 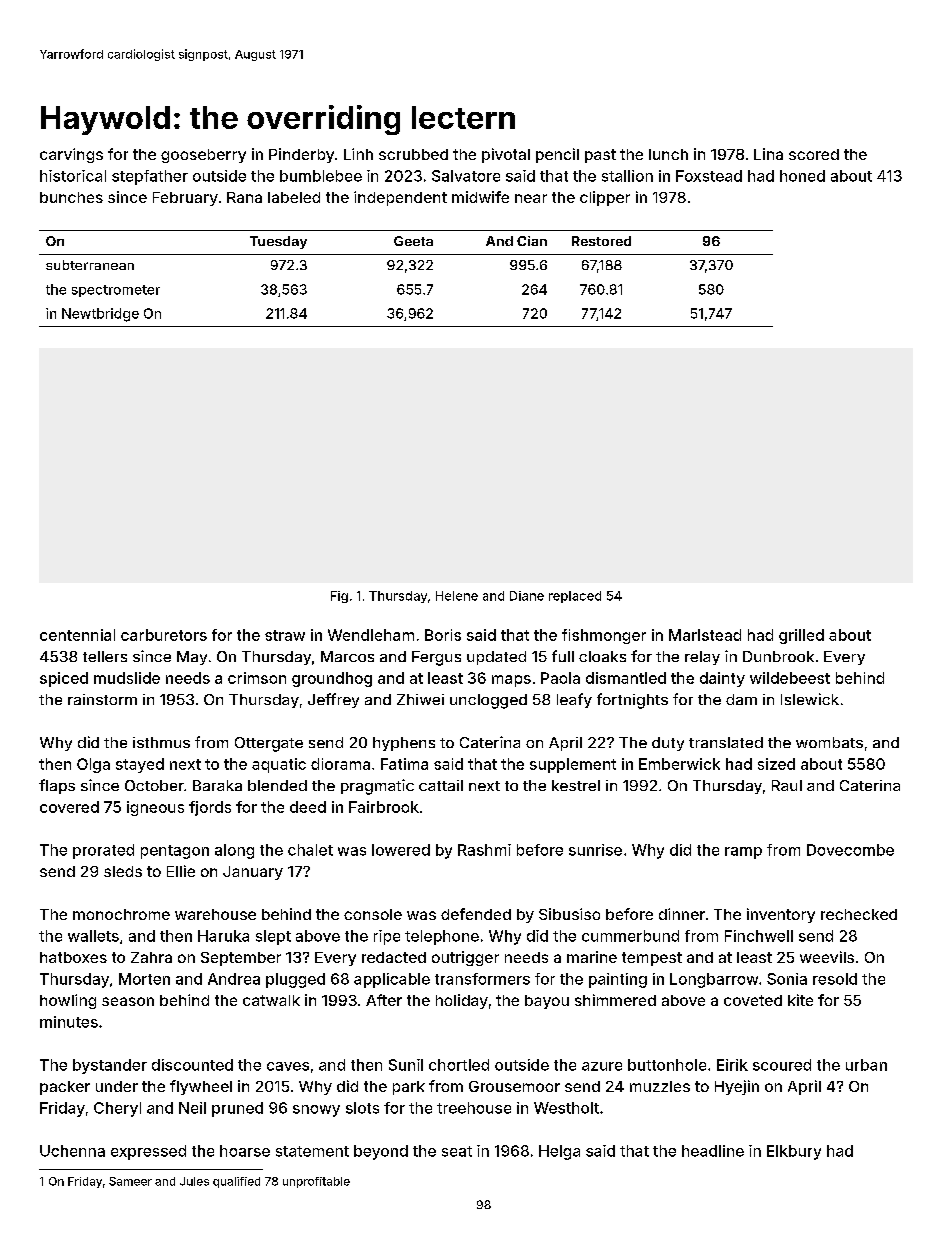 I want to click on Jules, so click(x=194, y=1181).
